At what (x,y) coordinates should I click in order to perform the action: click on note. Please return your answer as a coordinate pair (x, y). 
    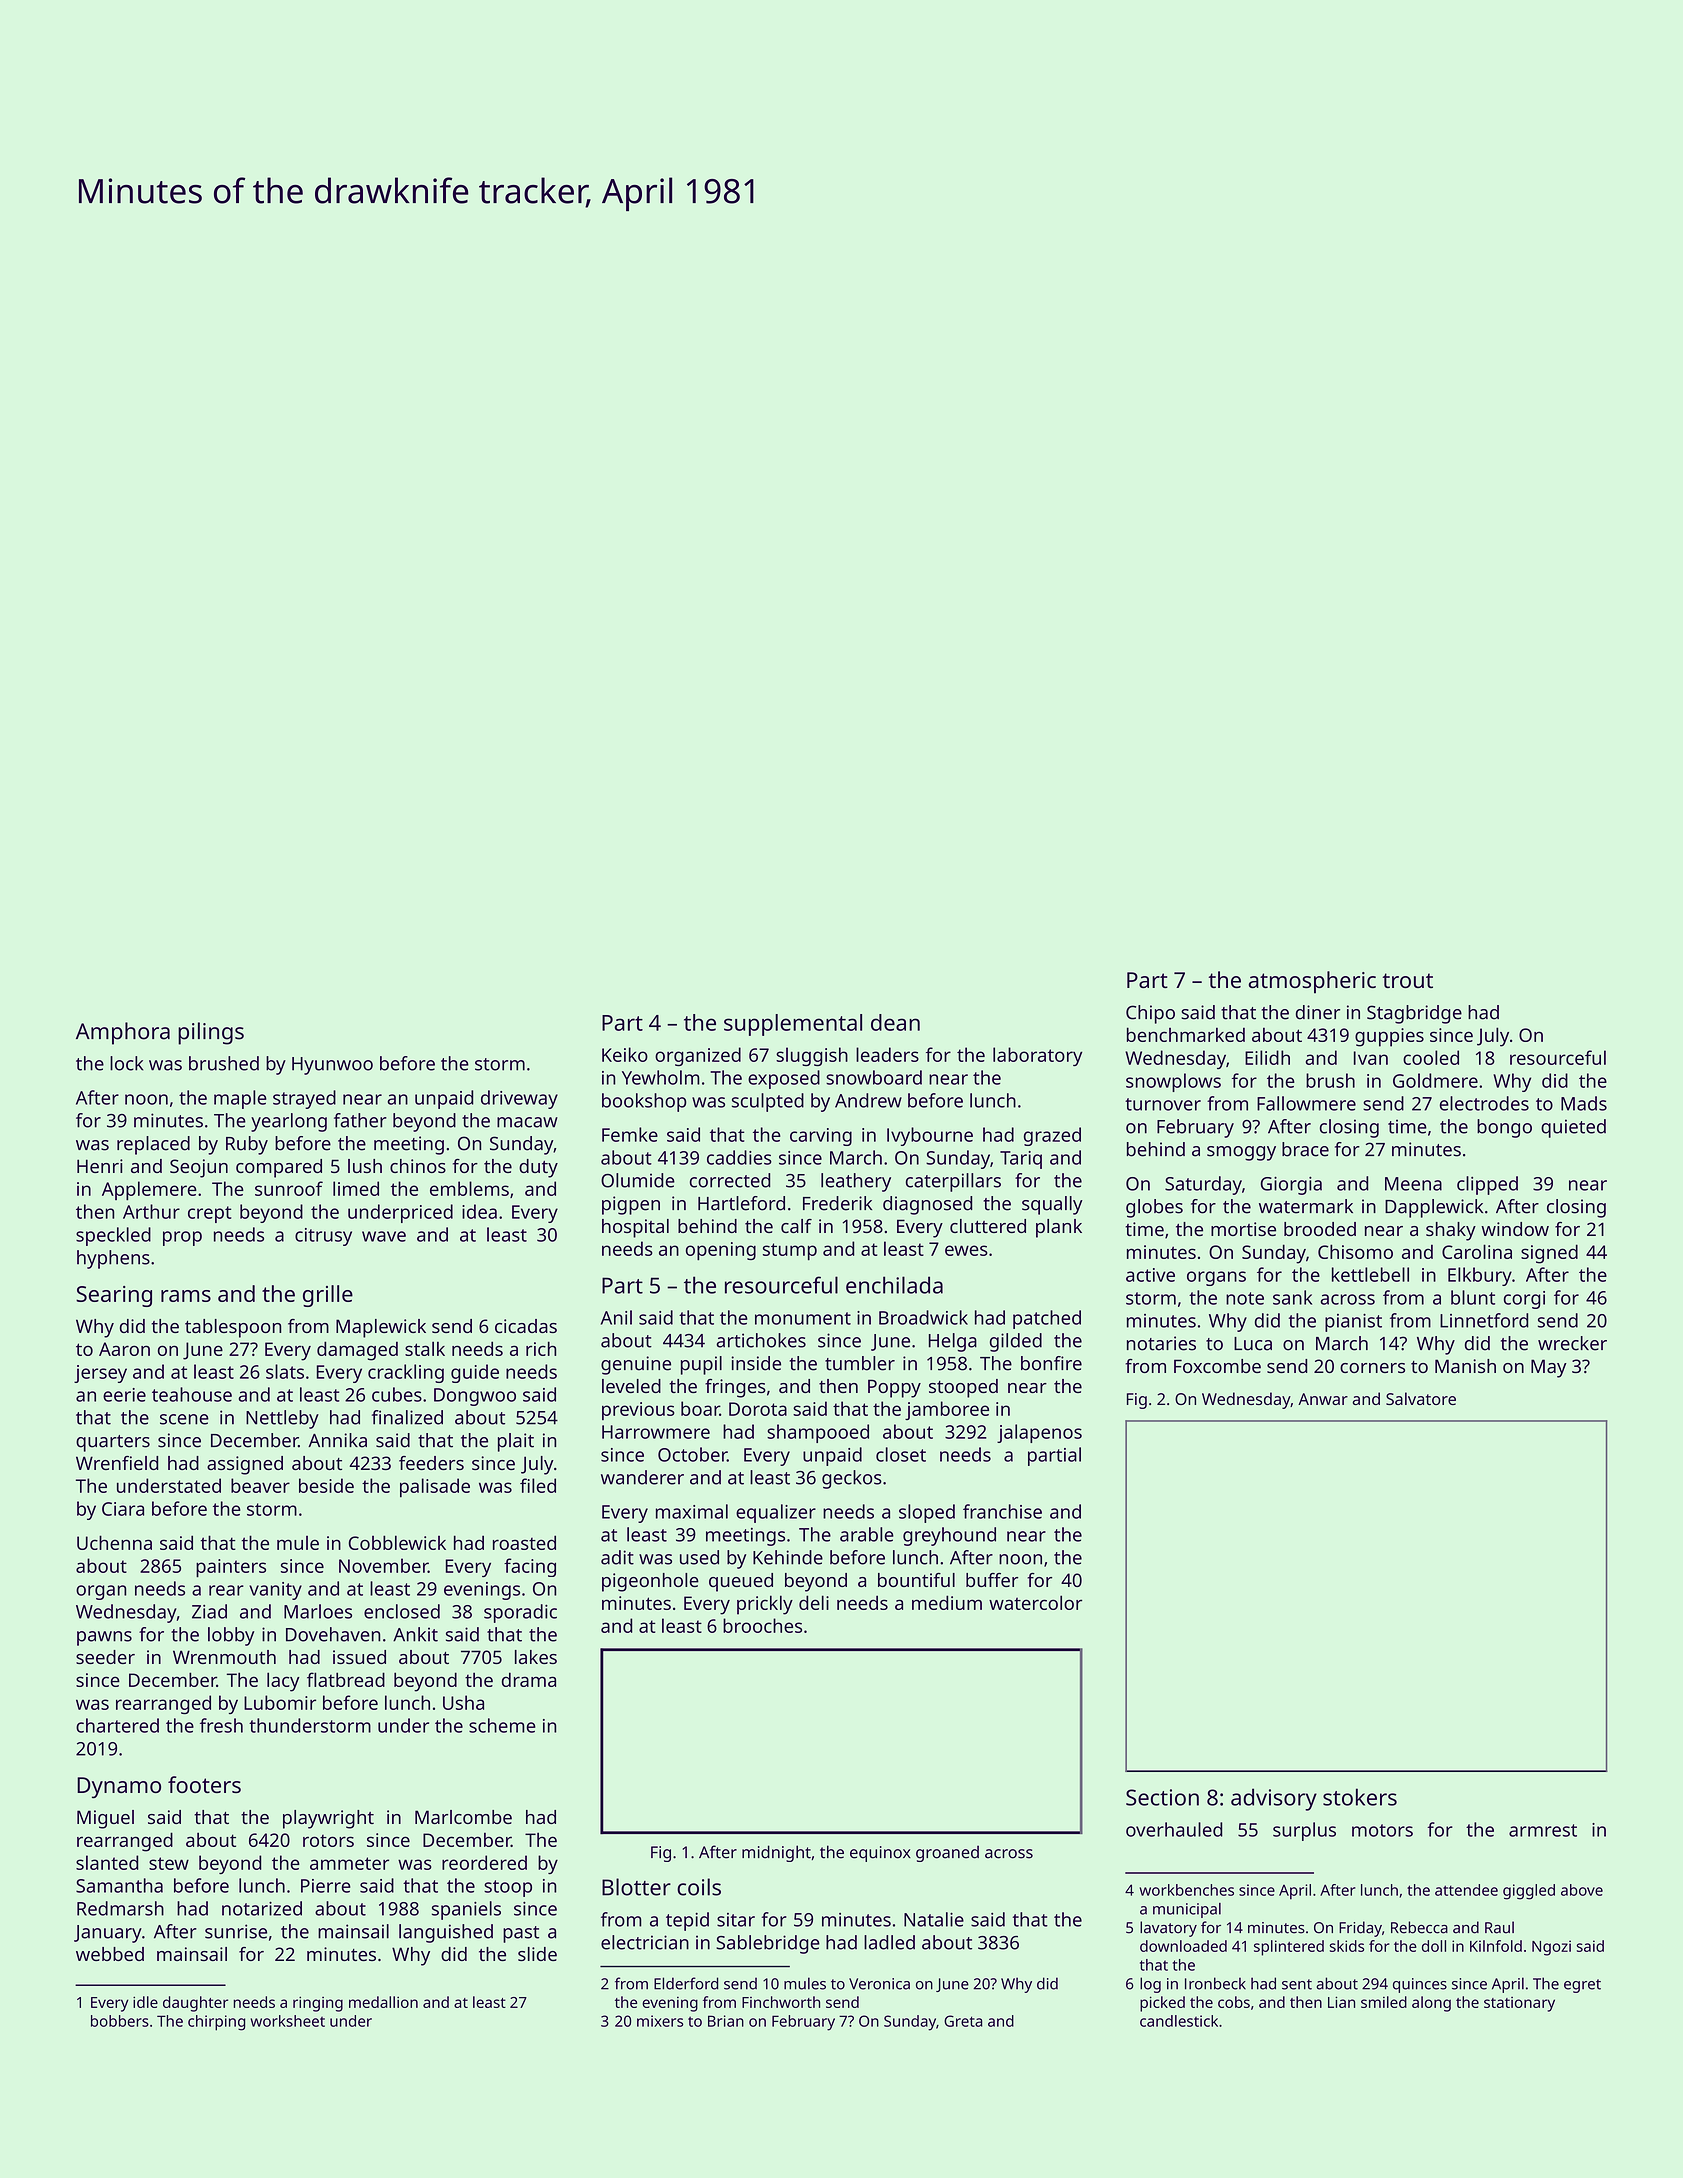
    Looking at the image, I should click on (1245, 1298).
